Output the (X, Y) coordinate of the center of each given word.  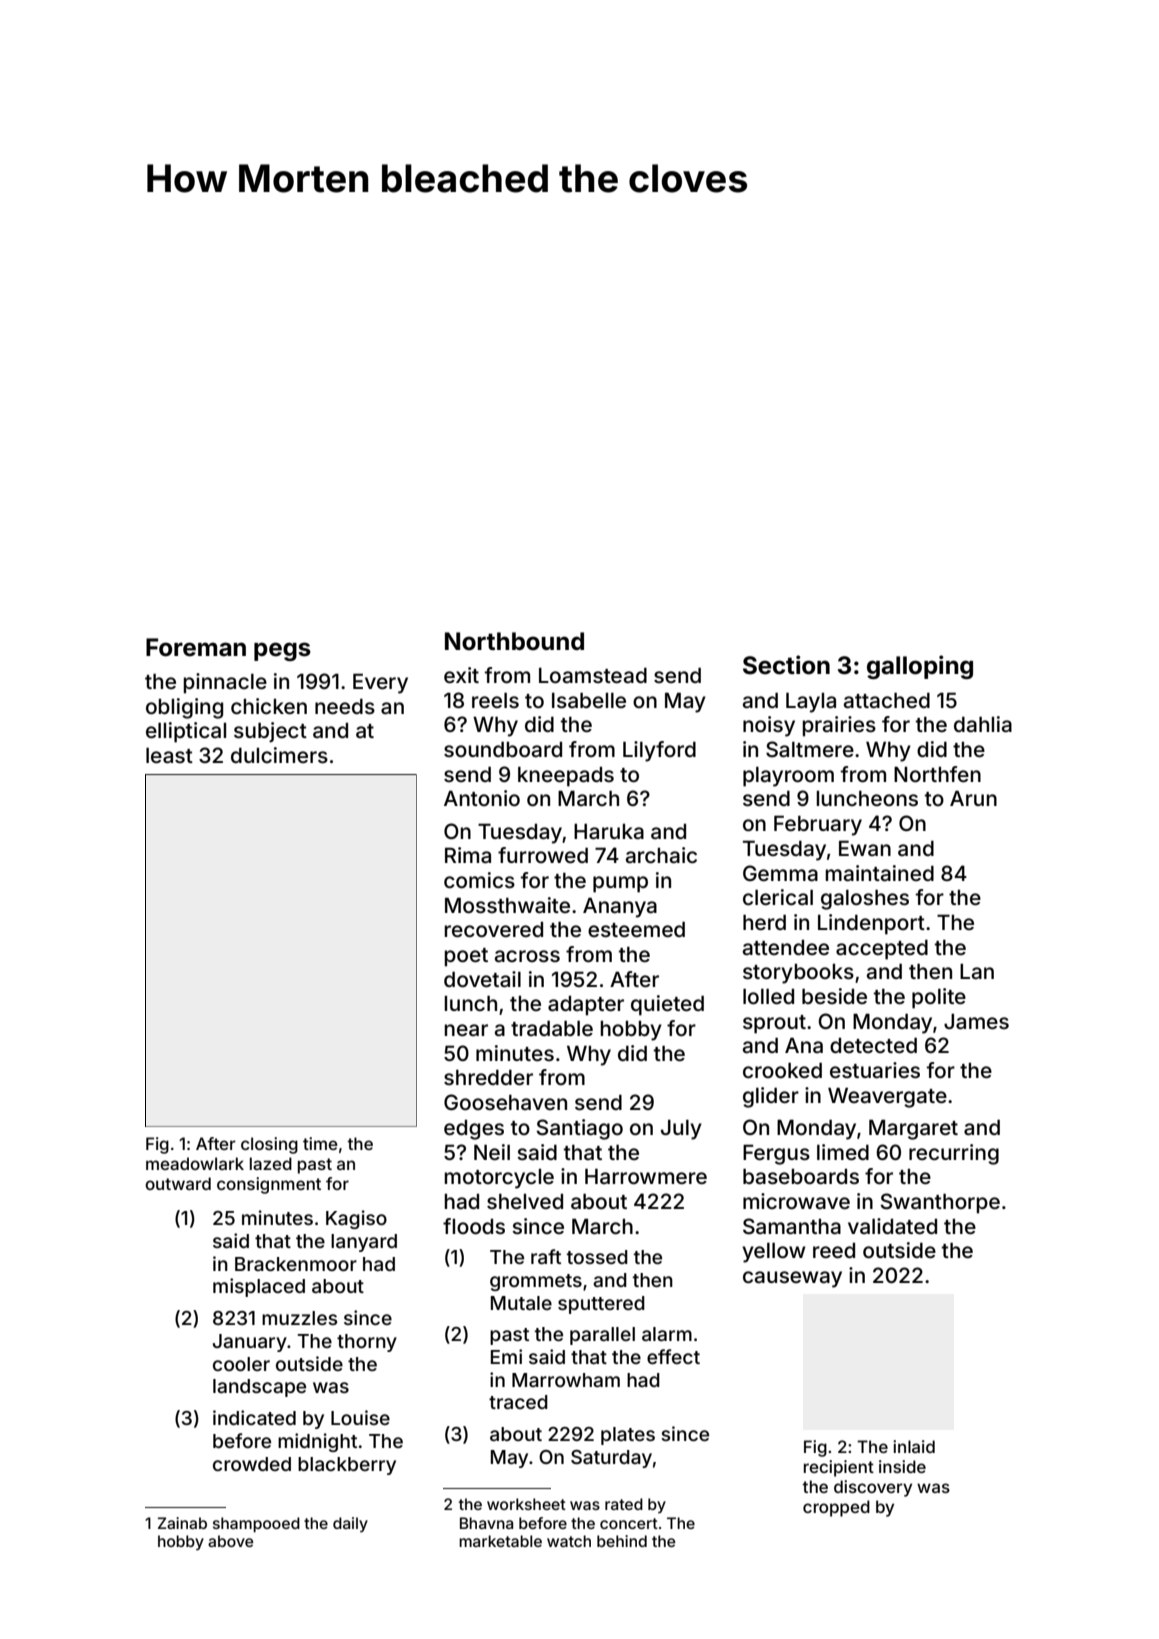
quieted (667, 1005)
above (231, 1541)
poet (466, 957)
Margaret (913, 1129)
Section (786, 665)
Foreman (196, 647)
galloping (920, 667)
